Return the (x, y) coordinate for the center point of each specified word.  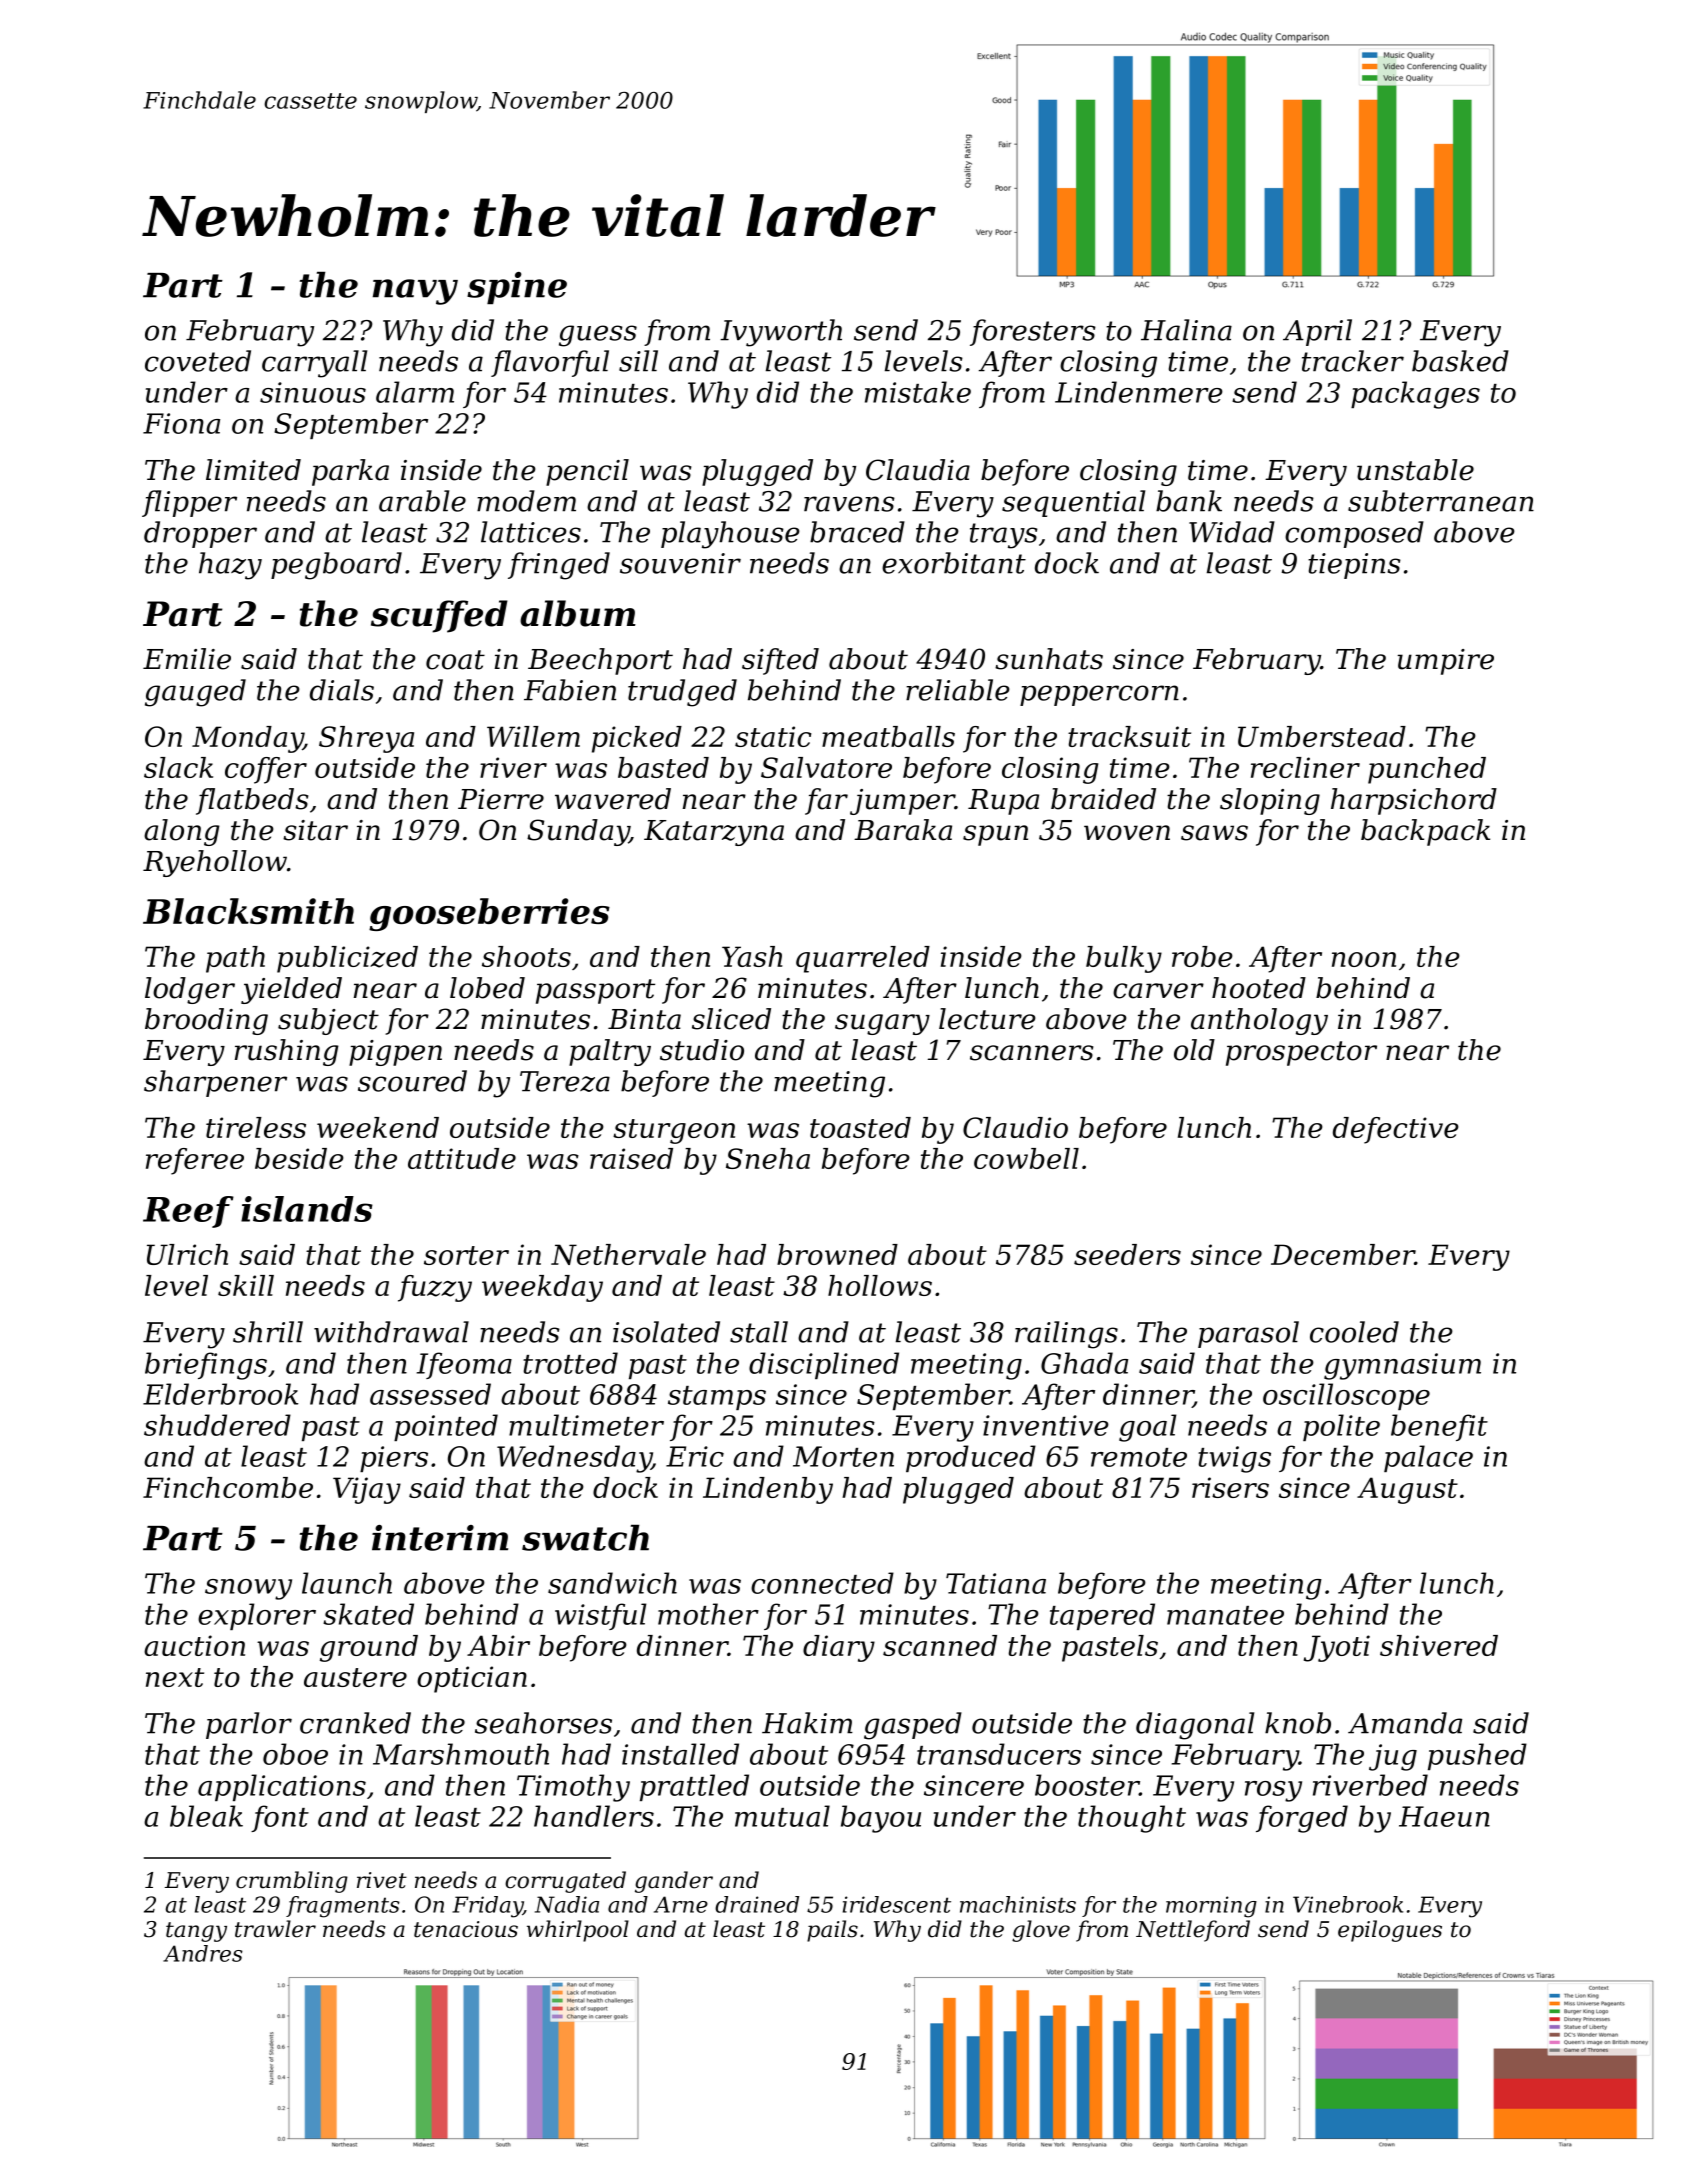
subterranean (1441, 501)
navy (415, 292)
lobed (487, 988)
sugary (882, 1024)
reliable (958, 690)
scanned (940, 1645)
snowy (248, 1589)
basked (1460, 361)
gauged (195, 693)
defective (1396, 1130)
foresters (1033, 332)
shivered (1439, 1645)
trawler (275, 1929)
